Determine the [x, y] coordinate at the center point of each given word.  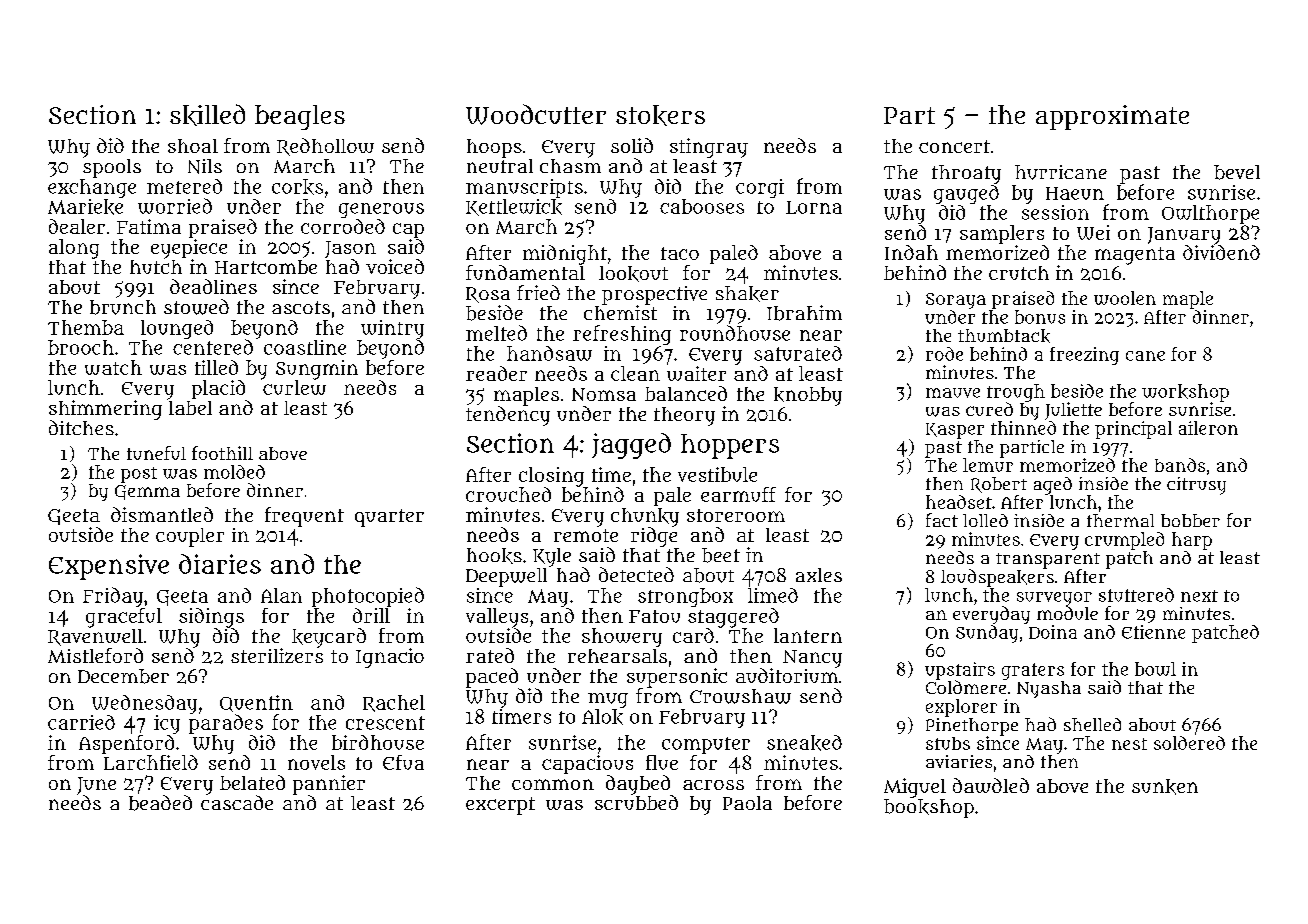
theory [684, 416]
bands [1180, 465]
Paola [747, 803]
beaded [160, 803]
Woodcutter [536, 114]
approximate [1112, 117]
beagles [300, 117]
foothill [222, 453]
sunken [1165, 787]
